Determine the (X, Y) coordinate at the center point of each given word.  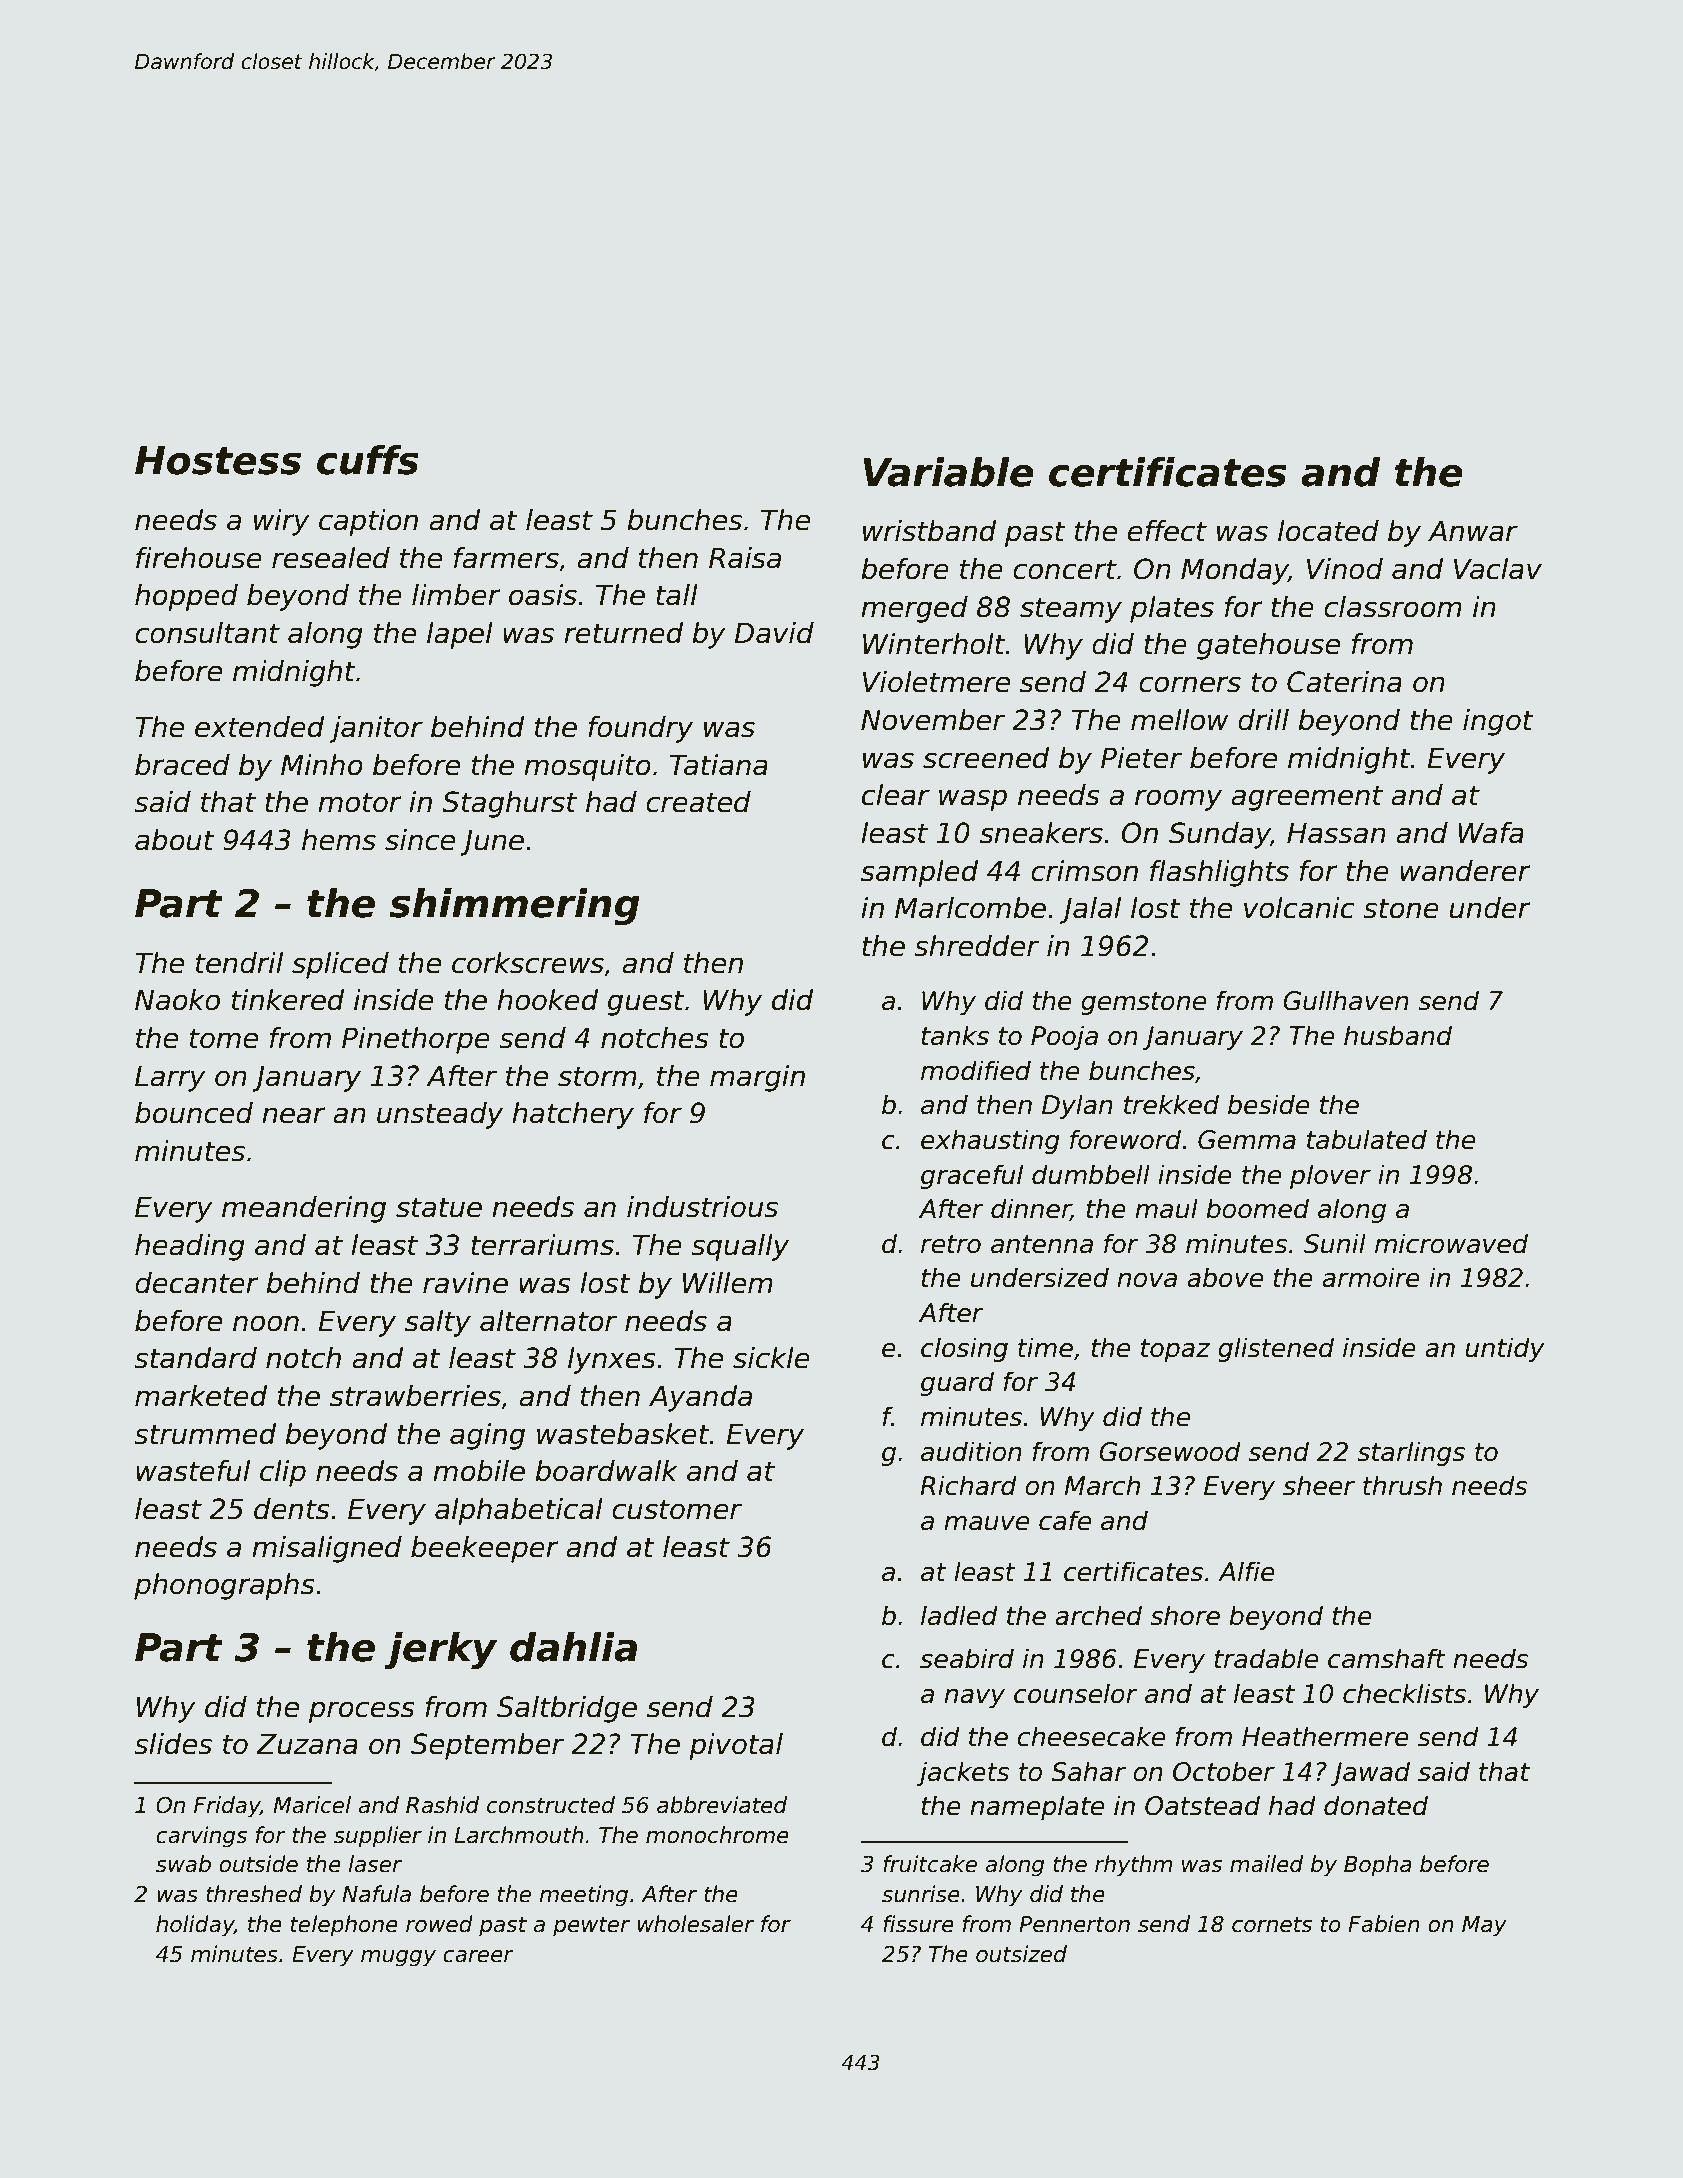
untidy (1505, 1349)
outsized (1021, 1954)
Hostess (218, 460)
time (1045, 1347)
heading (190, 1247)
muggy (398, 1958)
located (1328, 531)
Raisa (745, 558)
